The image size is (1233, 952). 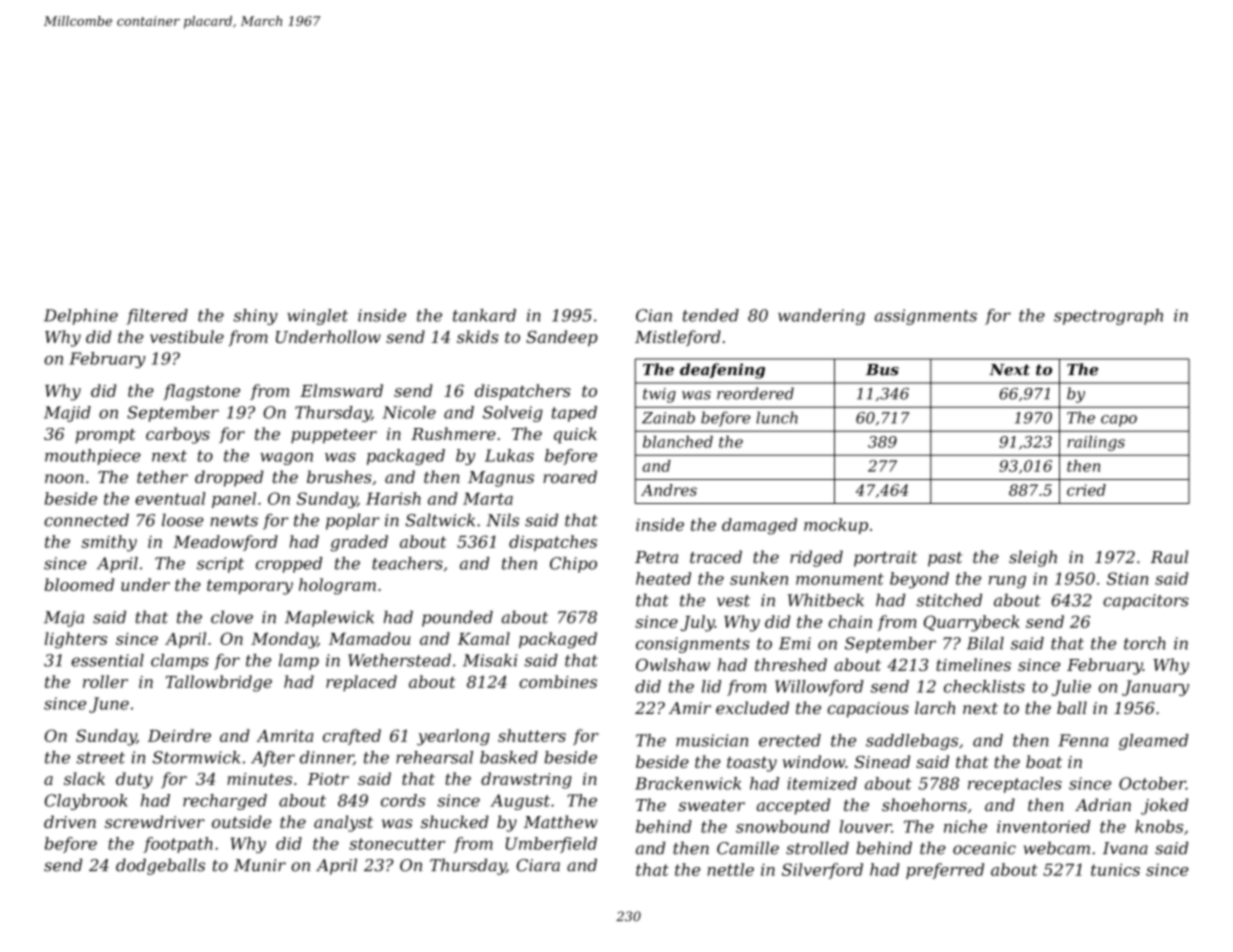 What do you see at coordinates (260, 865) in the image?
I see `Munir` at bounding box center [260, 865].
